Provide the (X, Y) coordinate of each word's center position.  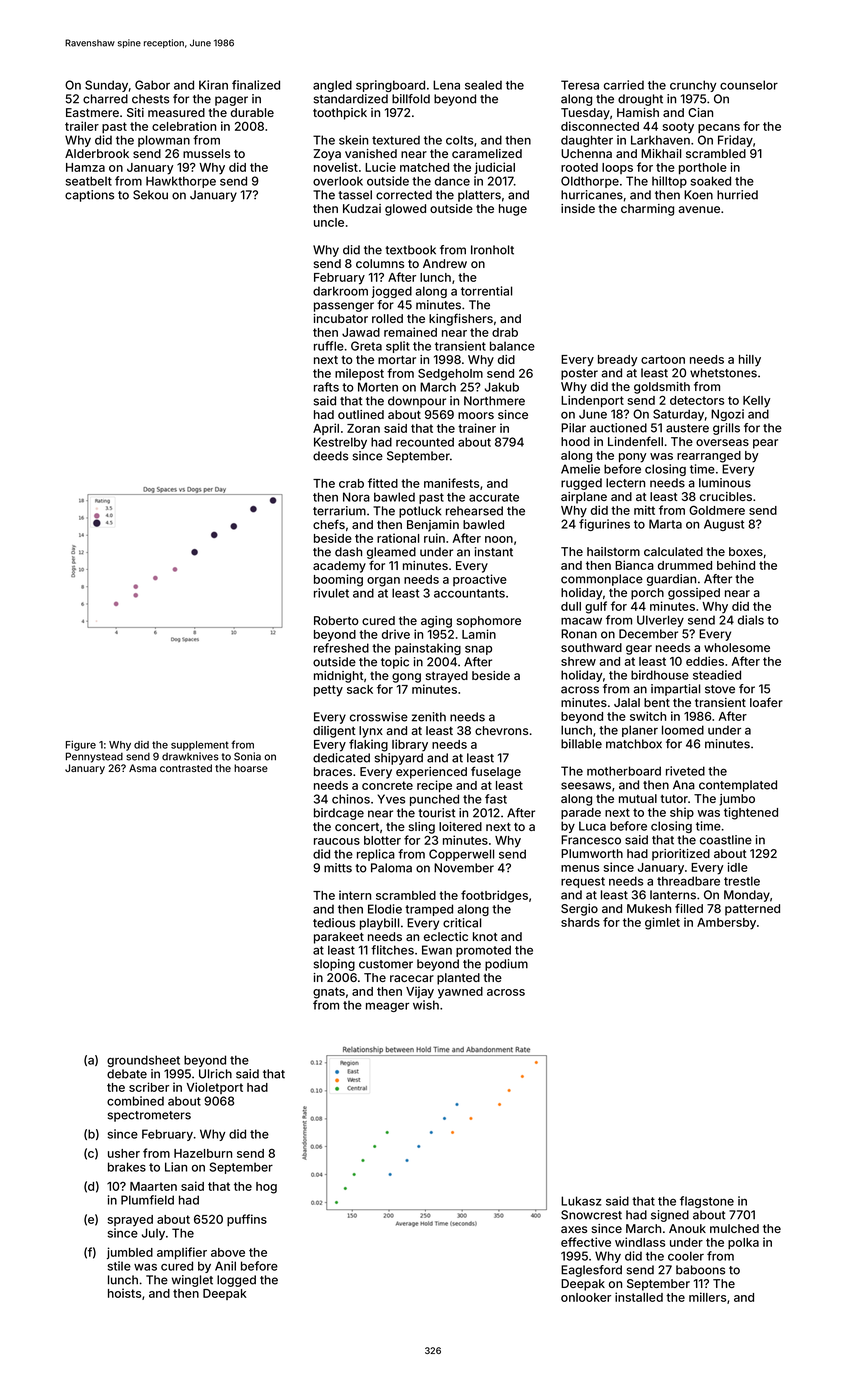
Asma (142, 768)
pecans (719, 128)
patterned (752, 910)
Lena (446, 85)
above (228, 1252)
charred (105, 99)
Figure (81, 745)
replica (376, 855)
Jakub (502, 387)
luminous (725, 483)
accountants (469, 593)
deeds (330, 456)
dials (751, 620)
